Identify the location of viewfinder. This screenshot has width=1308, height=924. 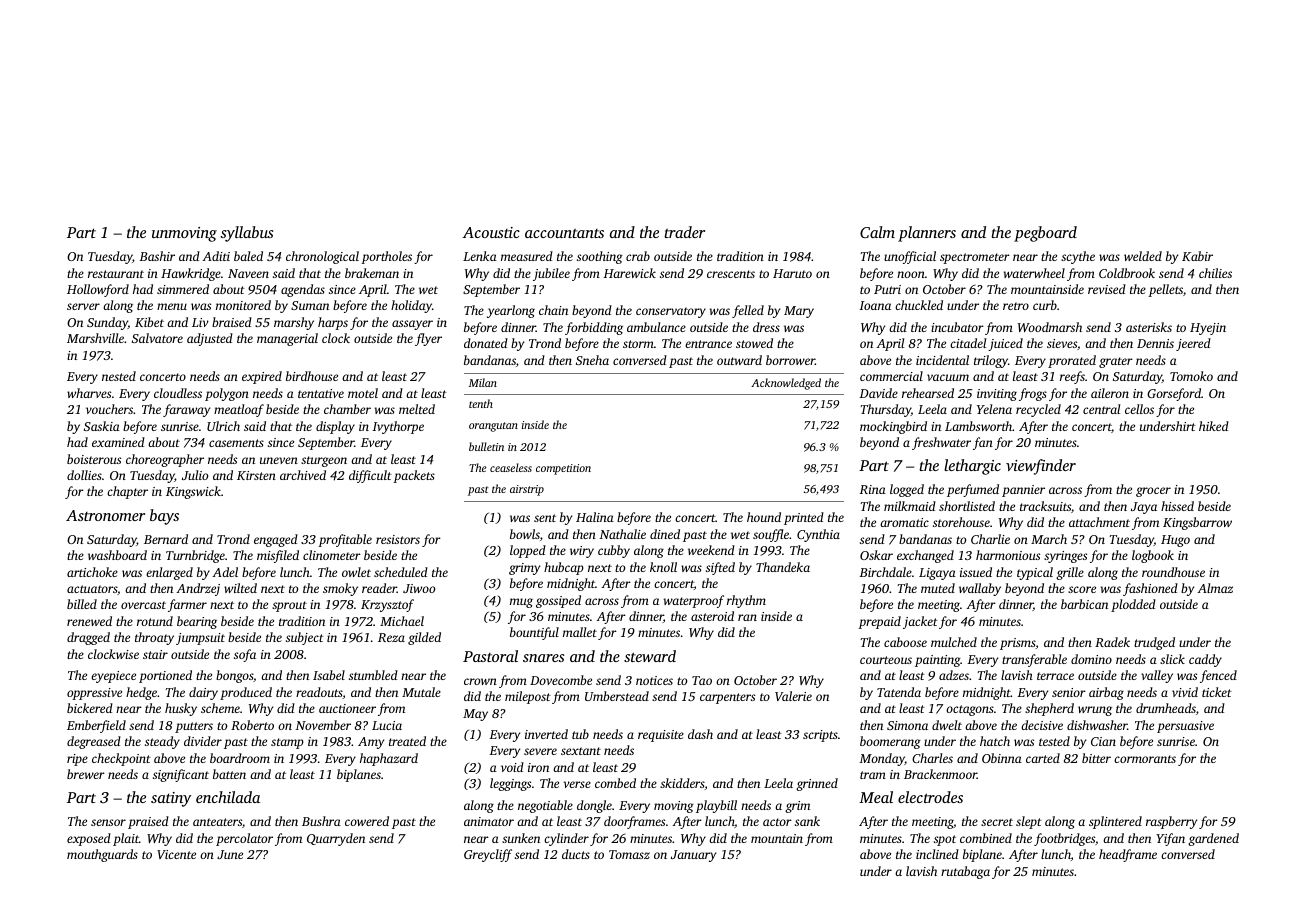
(1041, 467).
